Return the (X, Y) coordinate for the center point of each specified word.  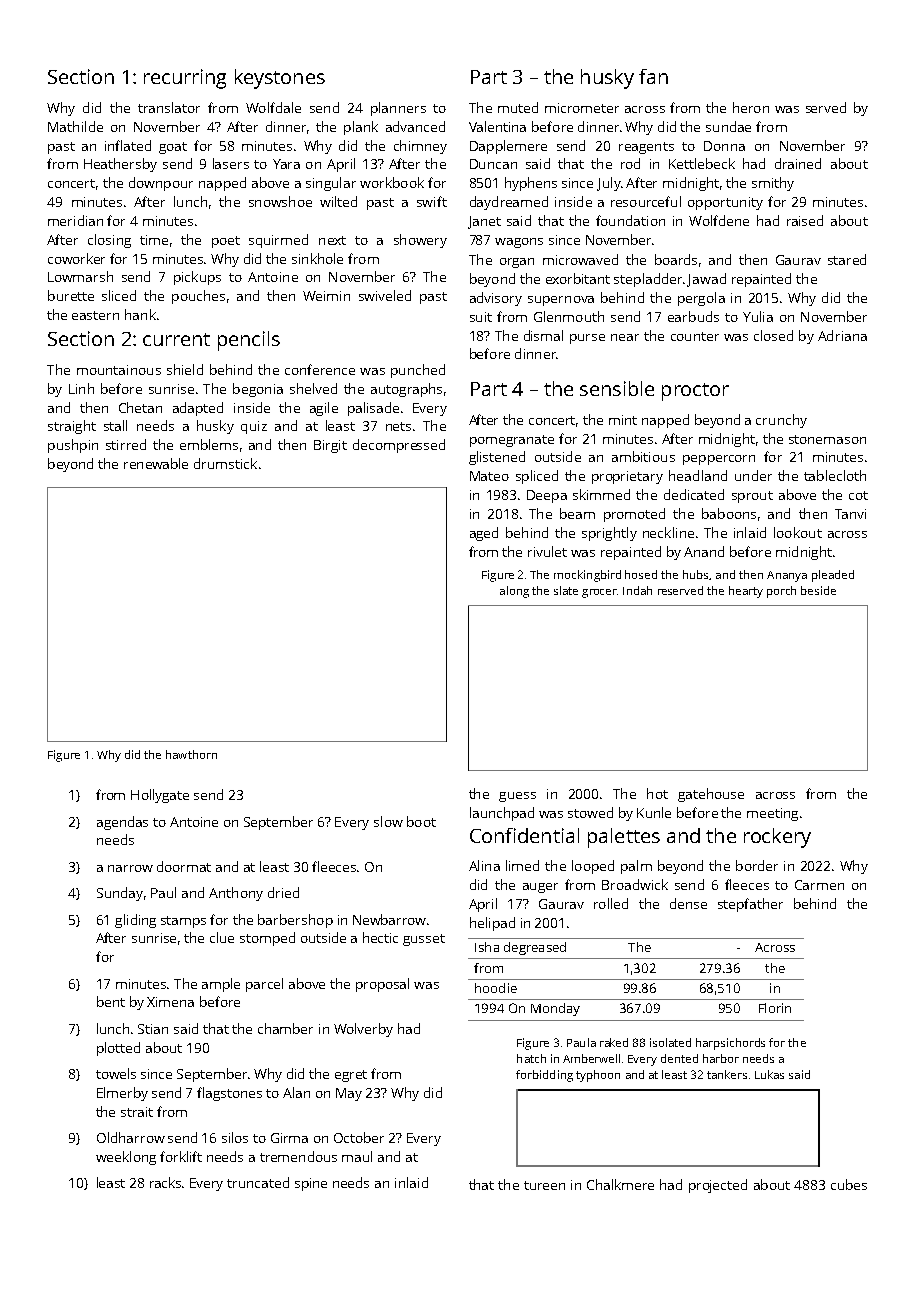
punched (418, 371)
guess (517, 797)
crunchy (781, 421)
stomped (267, 939)
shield (185, 369)
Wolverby (363, 1030)
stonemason (827, 439)
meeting (772, 814)
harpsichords (730, 1044)
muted (518, 107)
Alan (296, 1092)
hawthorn (191, 754)
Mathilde (75, 126)
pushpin (73, 446)
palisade (373, 409)
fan (653, 76)
